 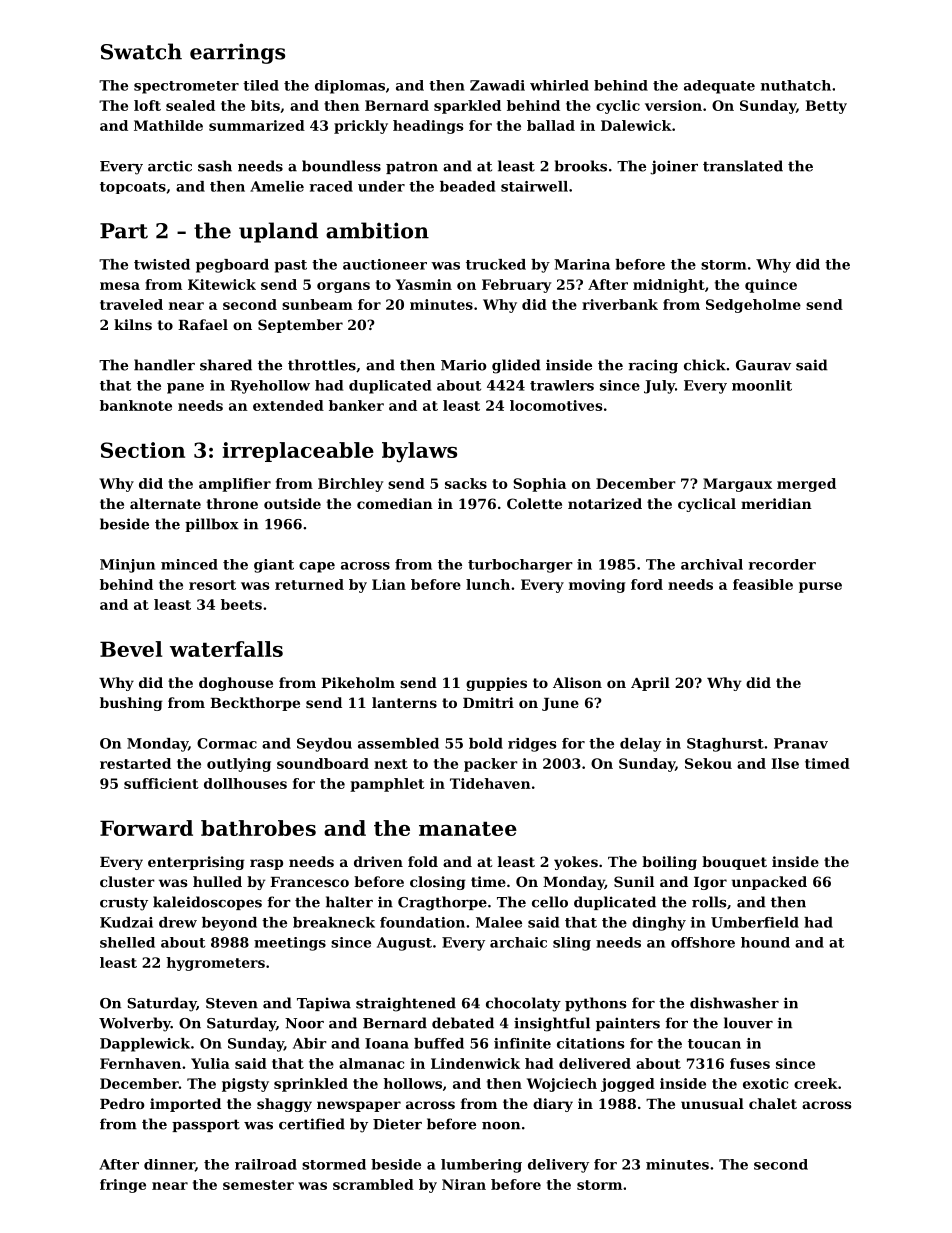 I want to click on Fernhaven, so click(x=140, y=1063).
